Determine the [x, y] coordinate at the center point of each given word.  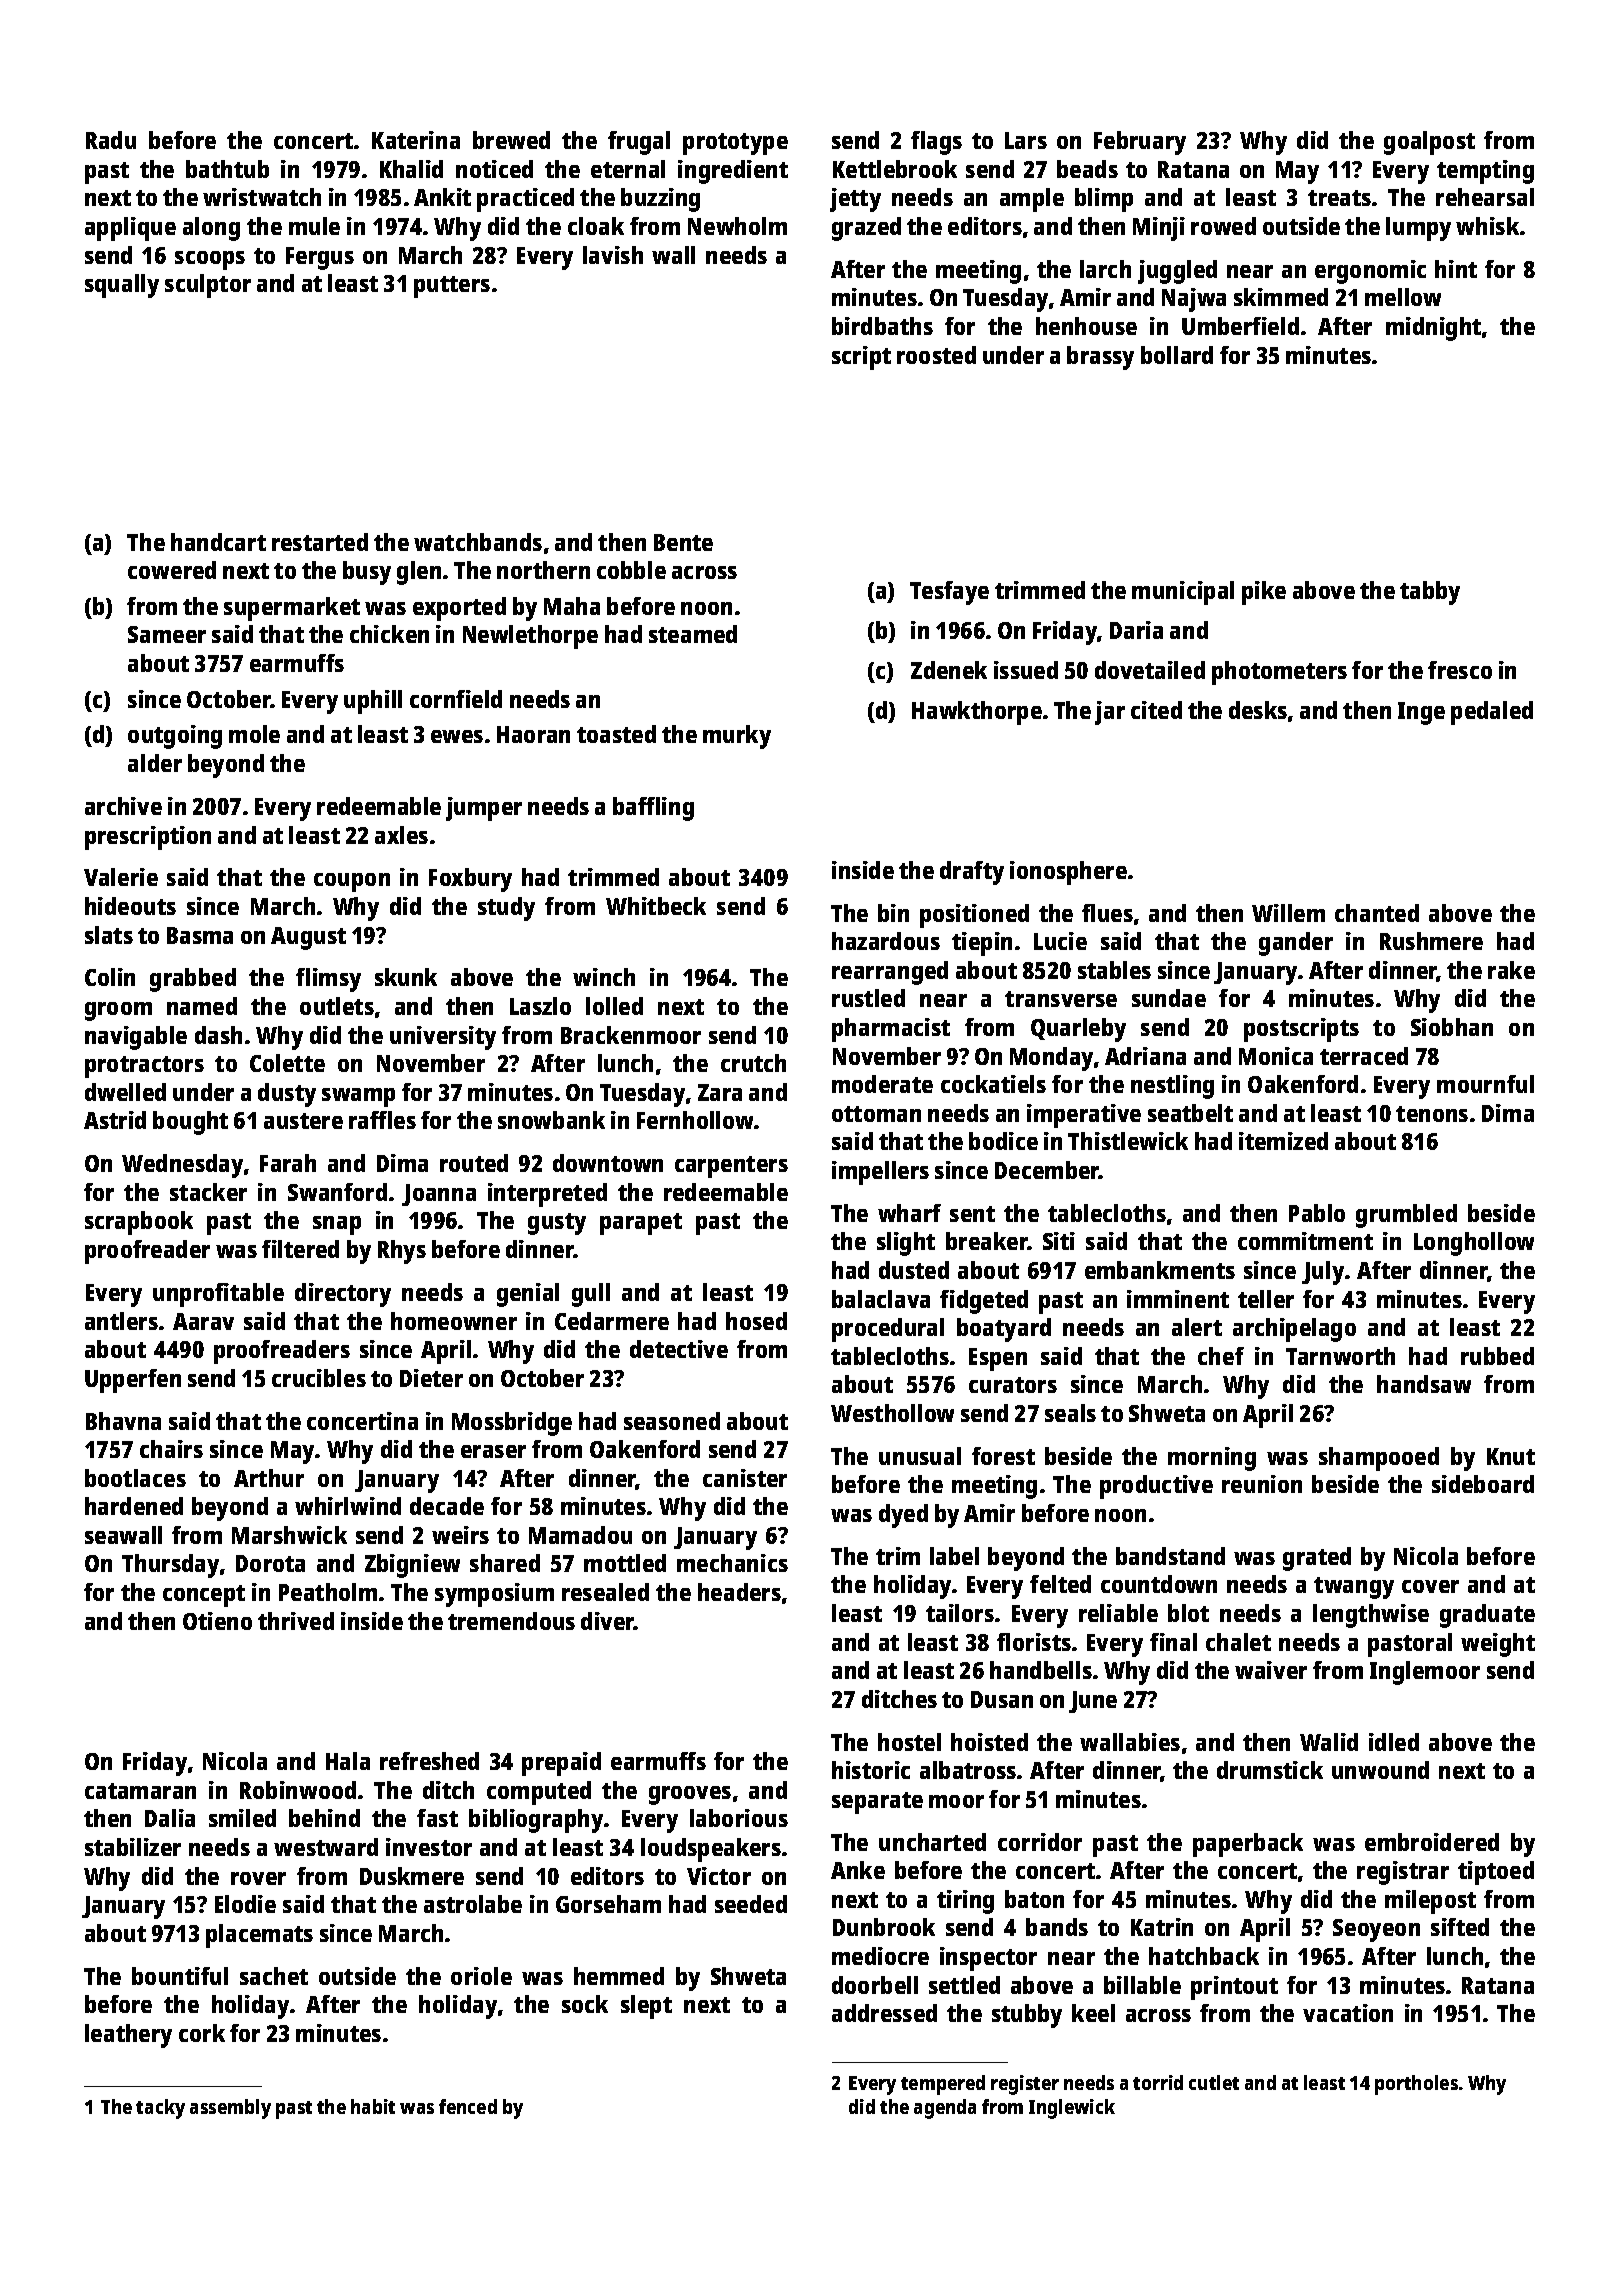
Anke [858, 1870]
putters [452, 287]
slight [906, 1244]
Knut [1511, 1456]
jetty [855, 200]
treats [1339, 198]
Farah [288, 1163]
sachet [274, 1976]
